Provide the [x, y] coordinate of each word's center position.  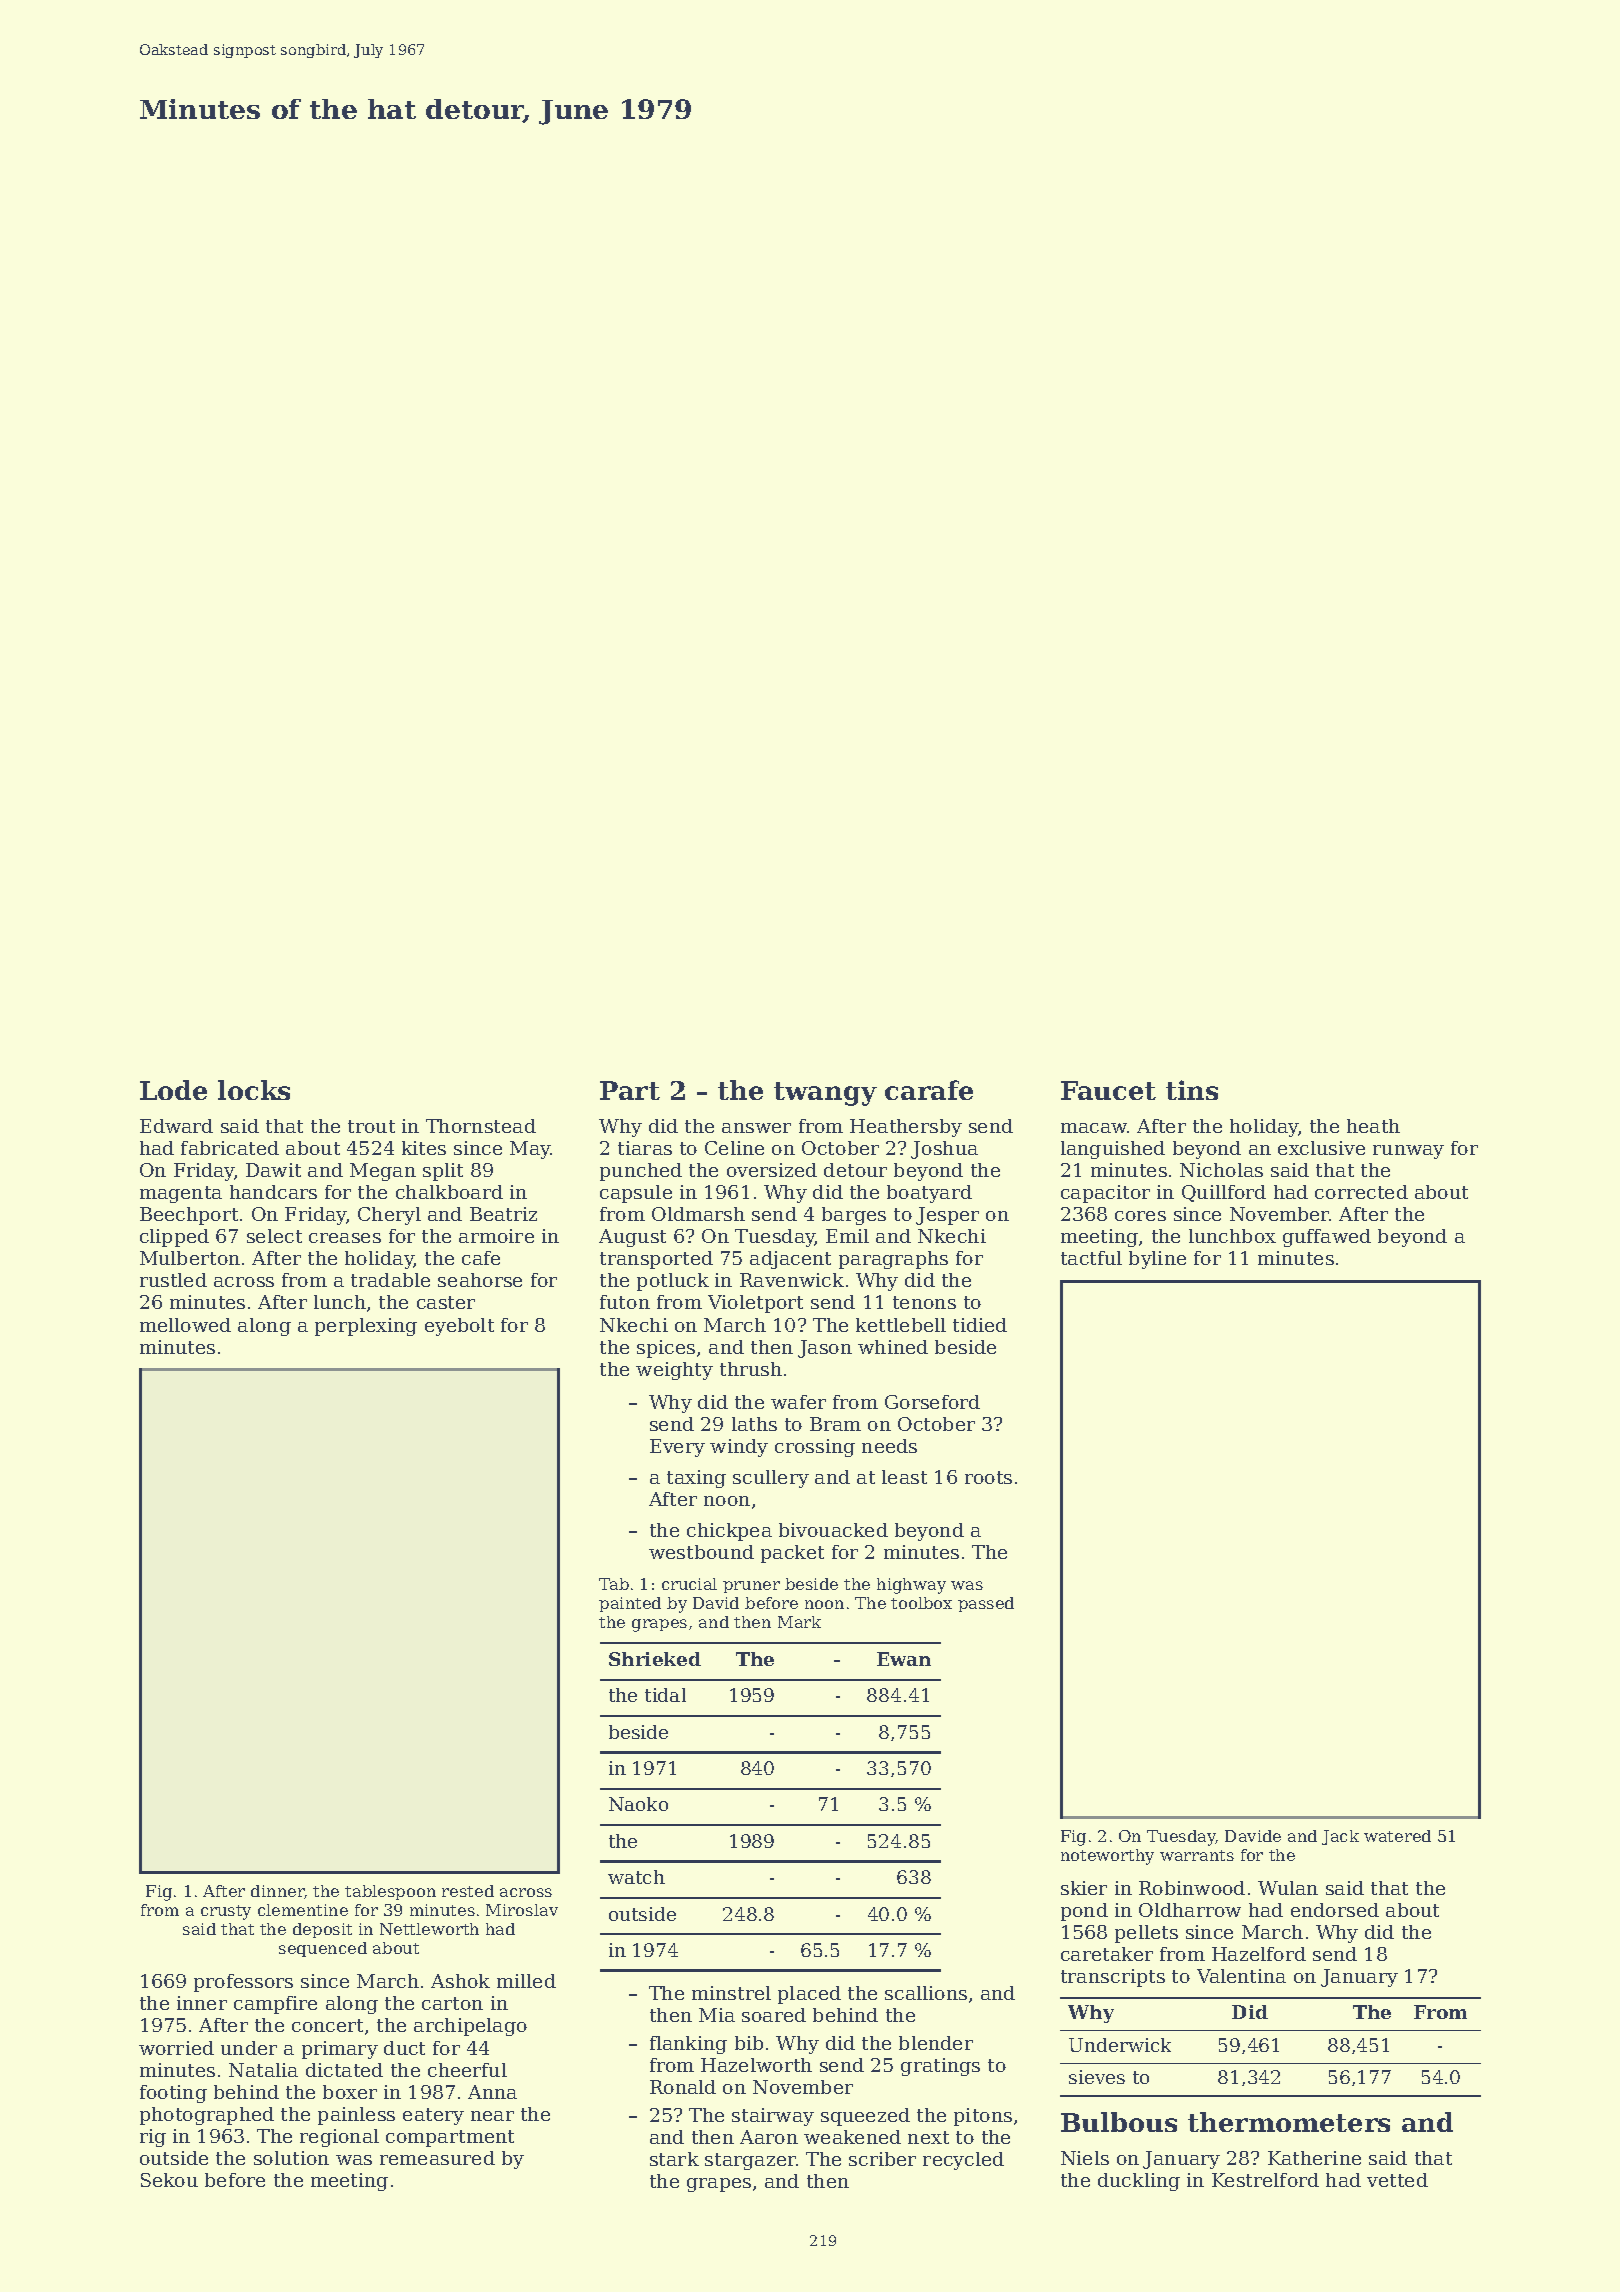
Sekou [169, 2180]
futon [625, 1302]
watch [636, 1877]
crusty [226, 1912]
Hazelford [1259, 1954]
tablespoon [390, 1892]
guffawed [1327, 1238]
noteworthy [1107, 1857]
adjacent [790, 1260]
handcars [273, 1192]
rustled [173, 1280]
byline [1157, 1260]
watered [1397, 1836]
